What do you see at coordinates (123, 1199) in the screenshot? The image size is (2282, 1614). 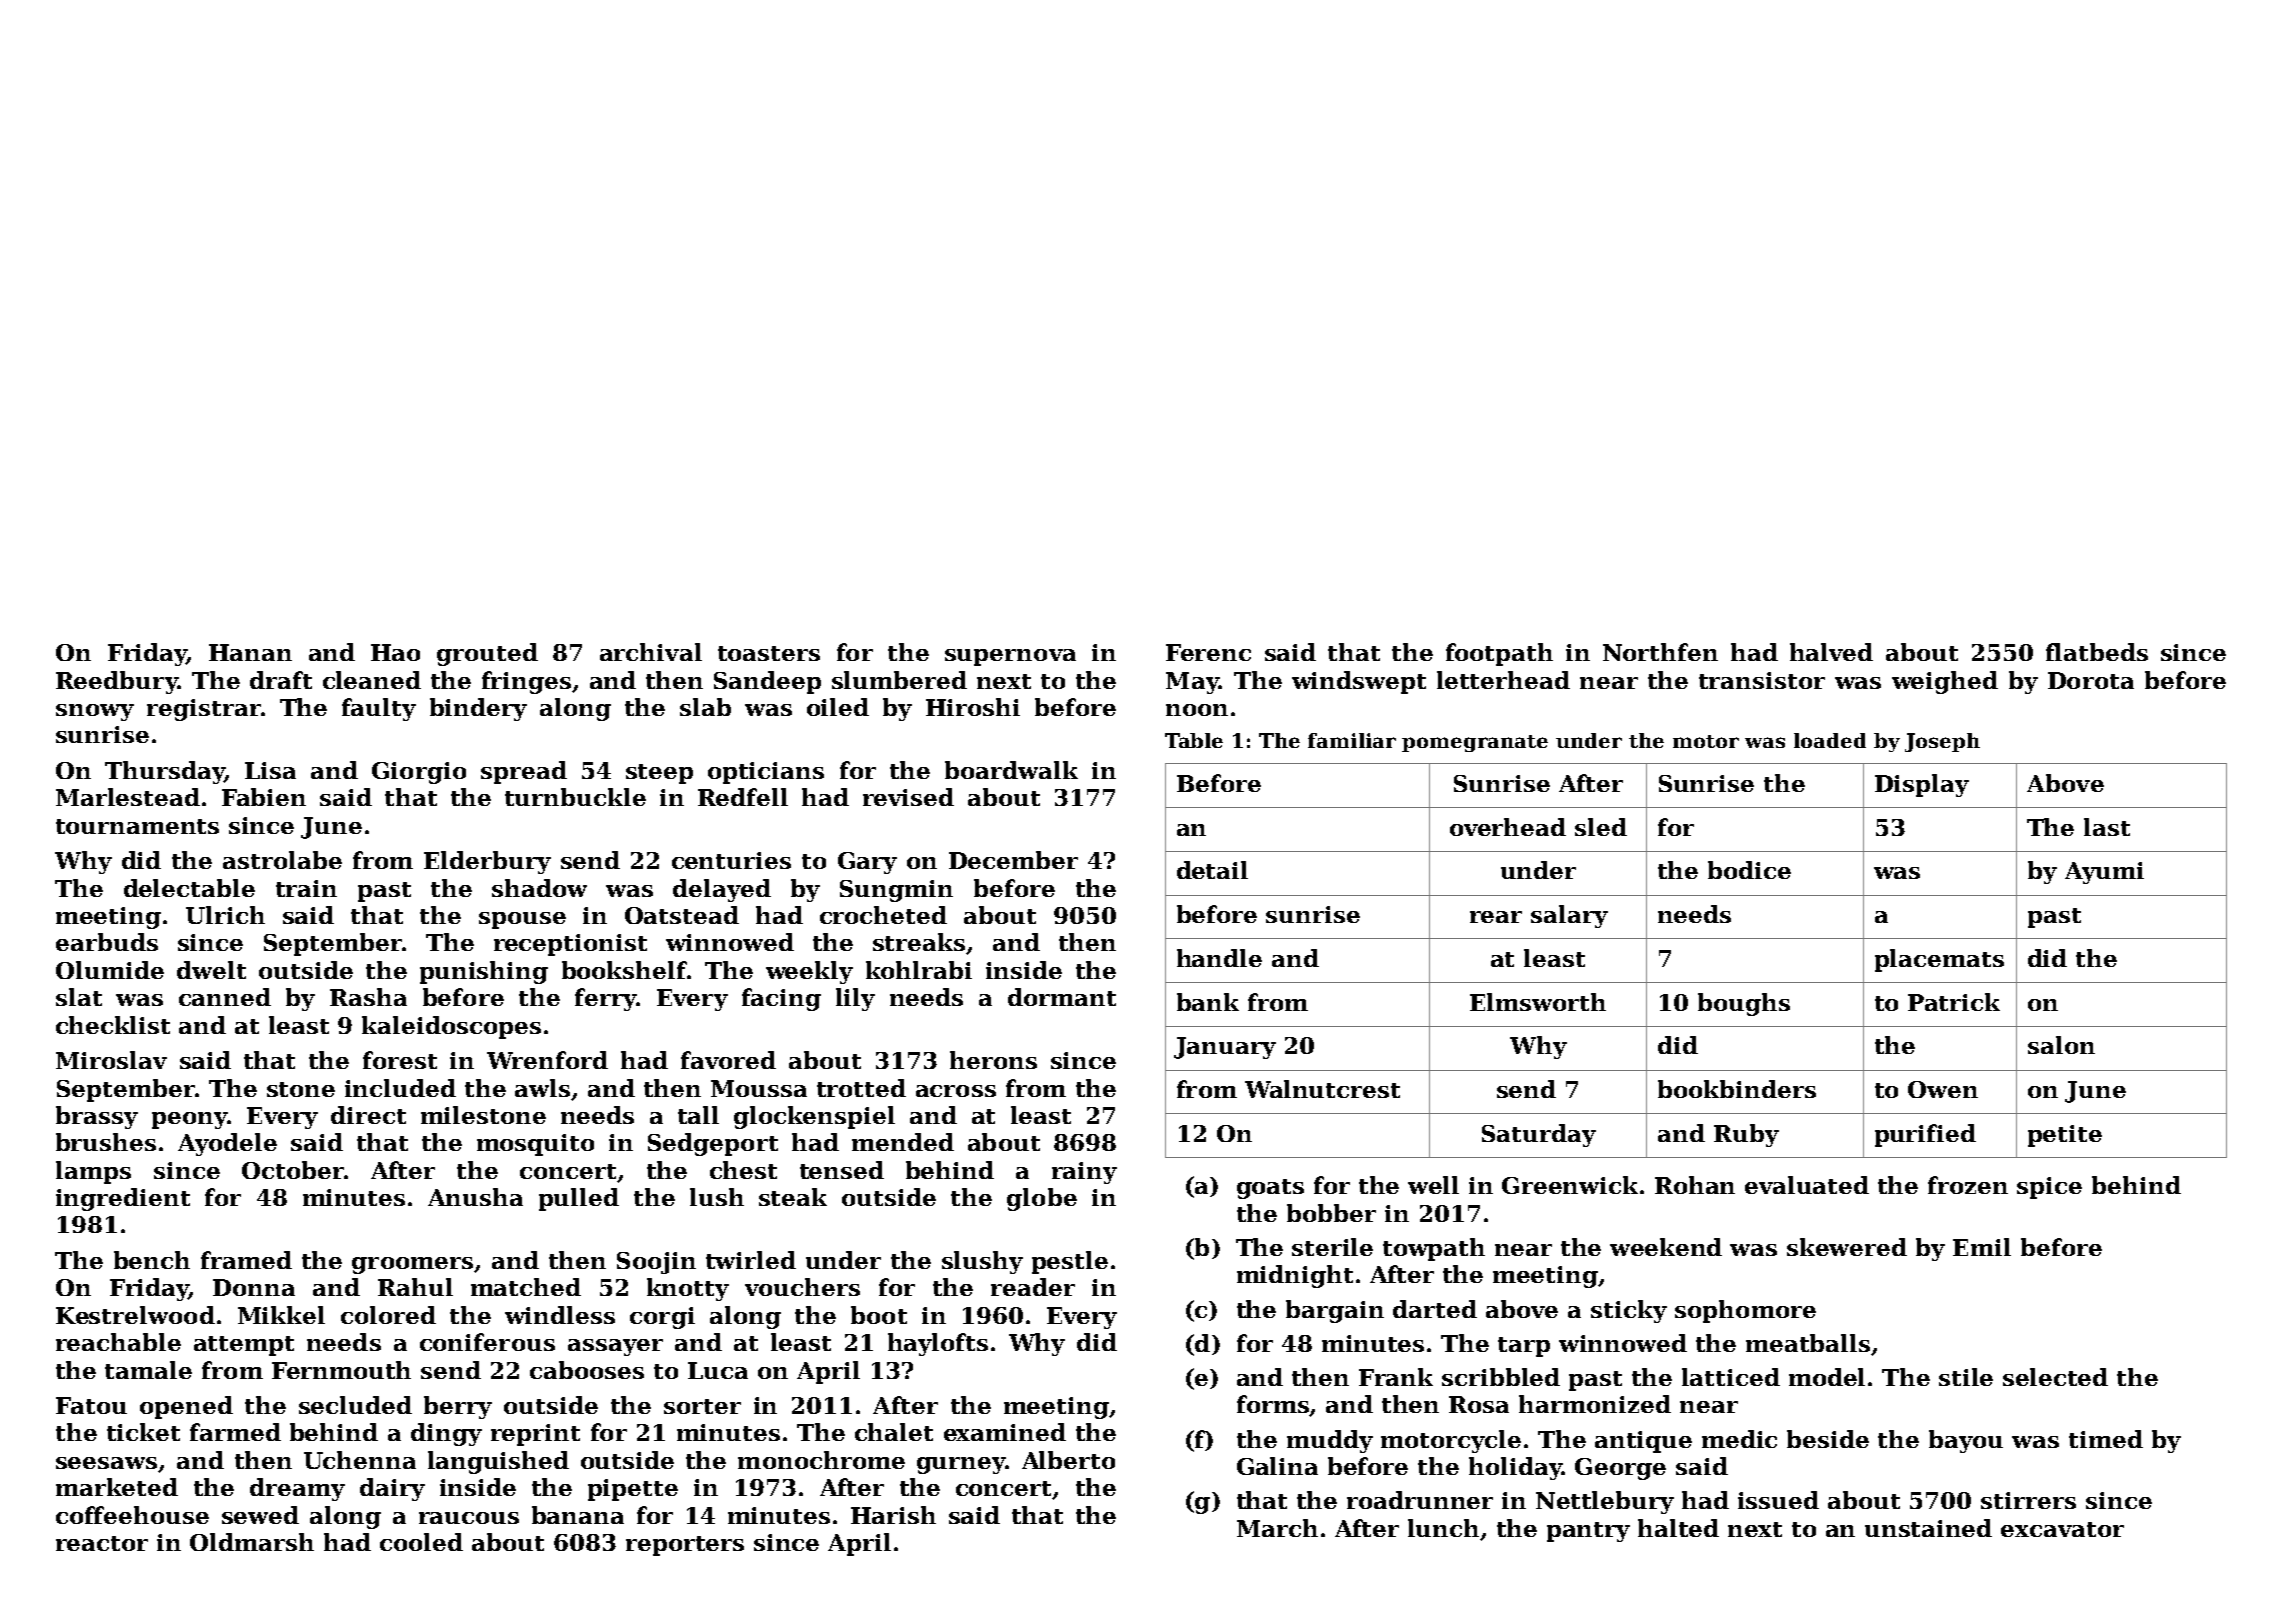 I see `ingredient` at bounding box center [123, 1199].
